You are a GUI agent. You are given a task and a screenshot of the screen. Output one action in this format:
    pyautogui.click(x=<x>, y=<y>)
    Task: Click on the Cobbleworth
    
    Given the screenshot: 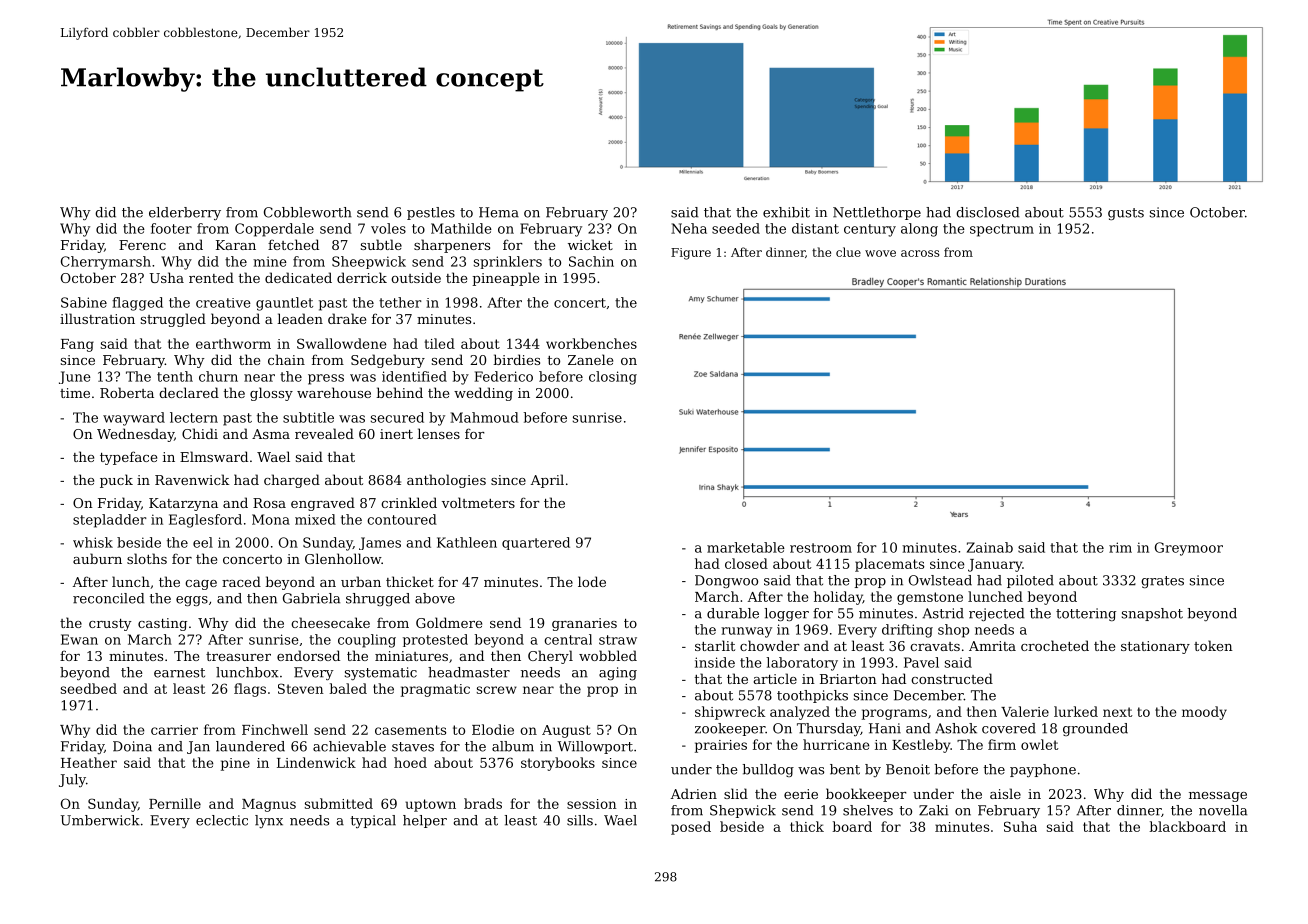 What is the action you would take?
    pyautogui.click(x=308, y=212)
